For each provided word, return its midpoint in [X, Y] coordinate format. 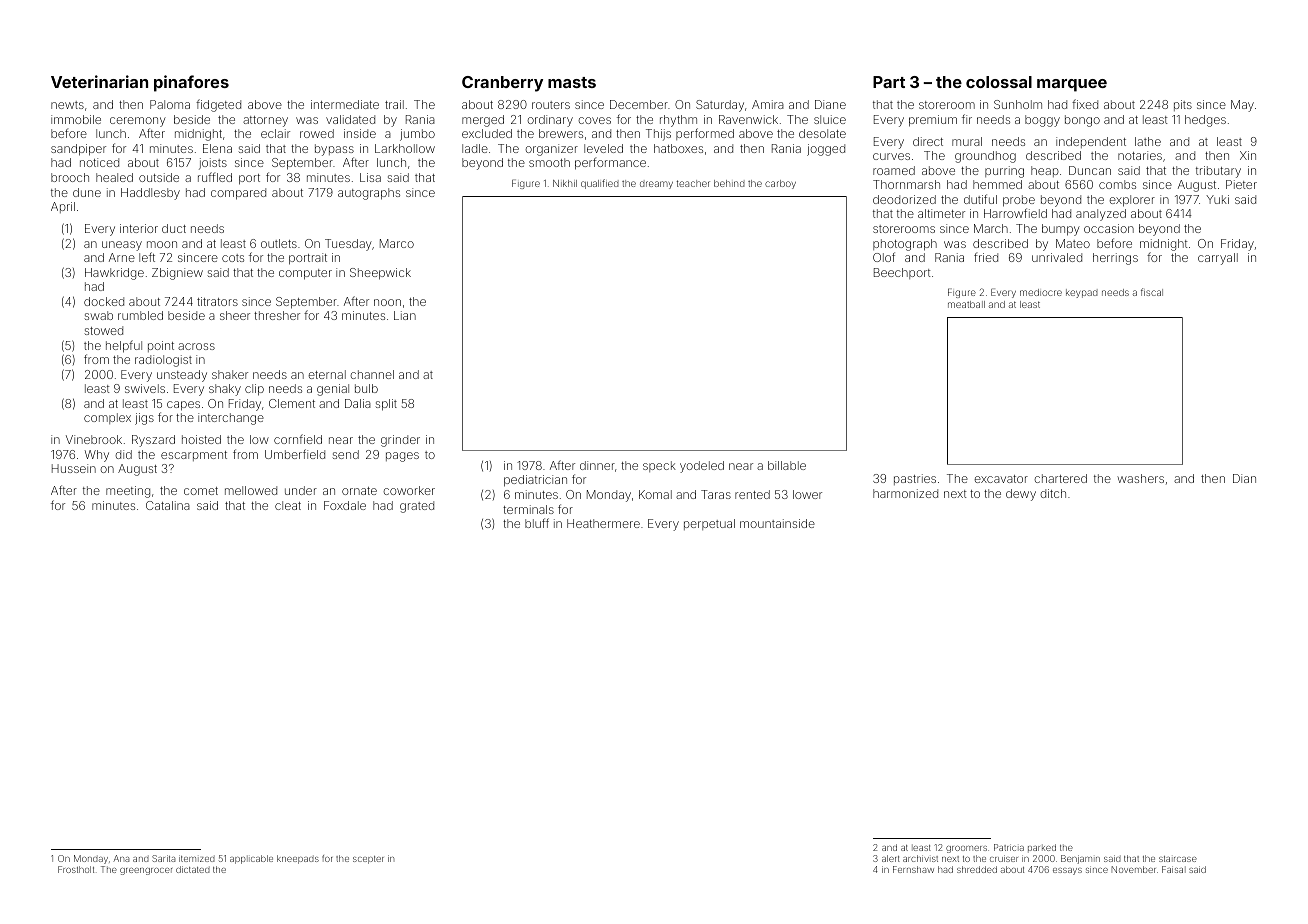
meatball [966, 304]
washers [1140, 478]
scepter [368, 860]
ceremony [138, 122]
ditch [1053, 493]
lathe [1148, 141]
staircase [1178, 859]
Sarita [164, 858]
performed [705, 134]
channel [372, 374]
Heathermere [603, 523]
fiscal [1152, 292]
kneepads [298, 859]
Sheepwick [380, 274]
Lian [405, 315]
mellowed [251, 490]
